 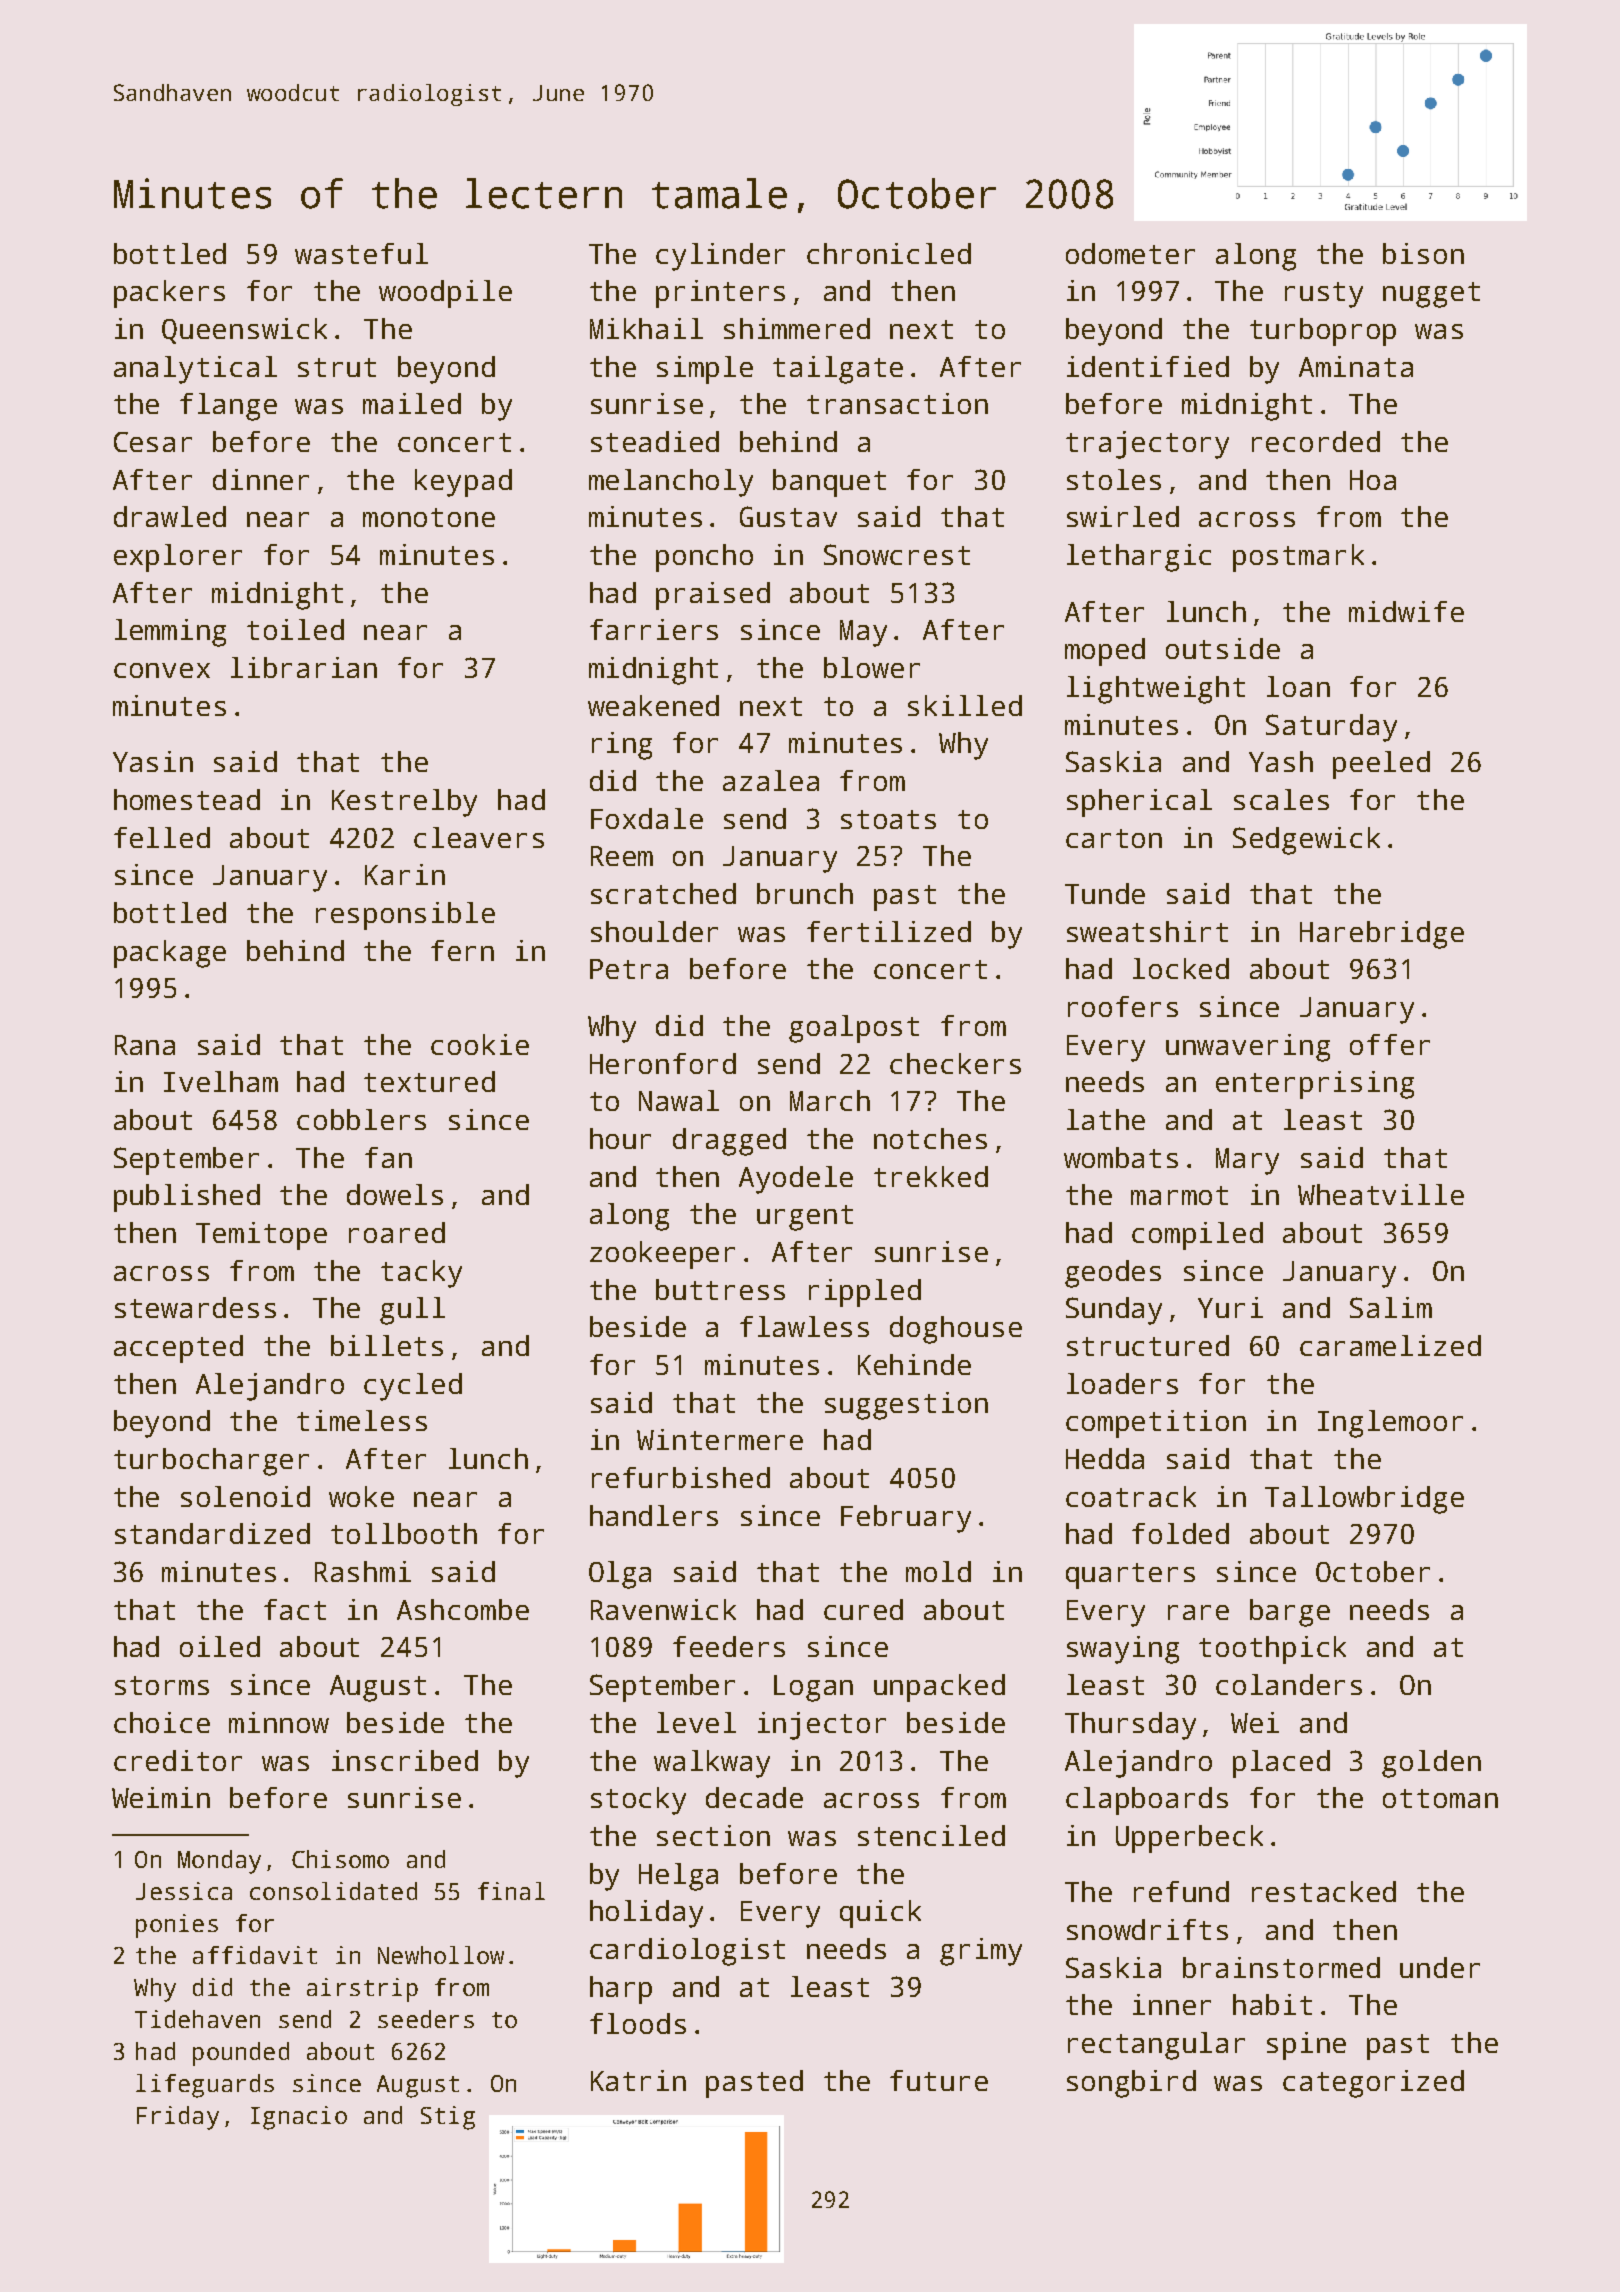 What do you see at coordinates (720, 257) in the screenshot?
I see `cylinder` at bounding box center [720, 257].
